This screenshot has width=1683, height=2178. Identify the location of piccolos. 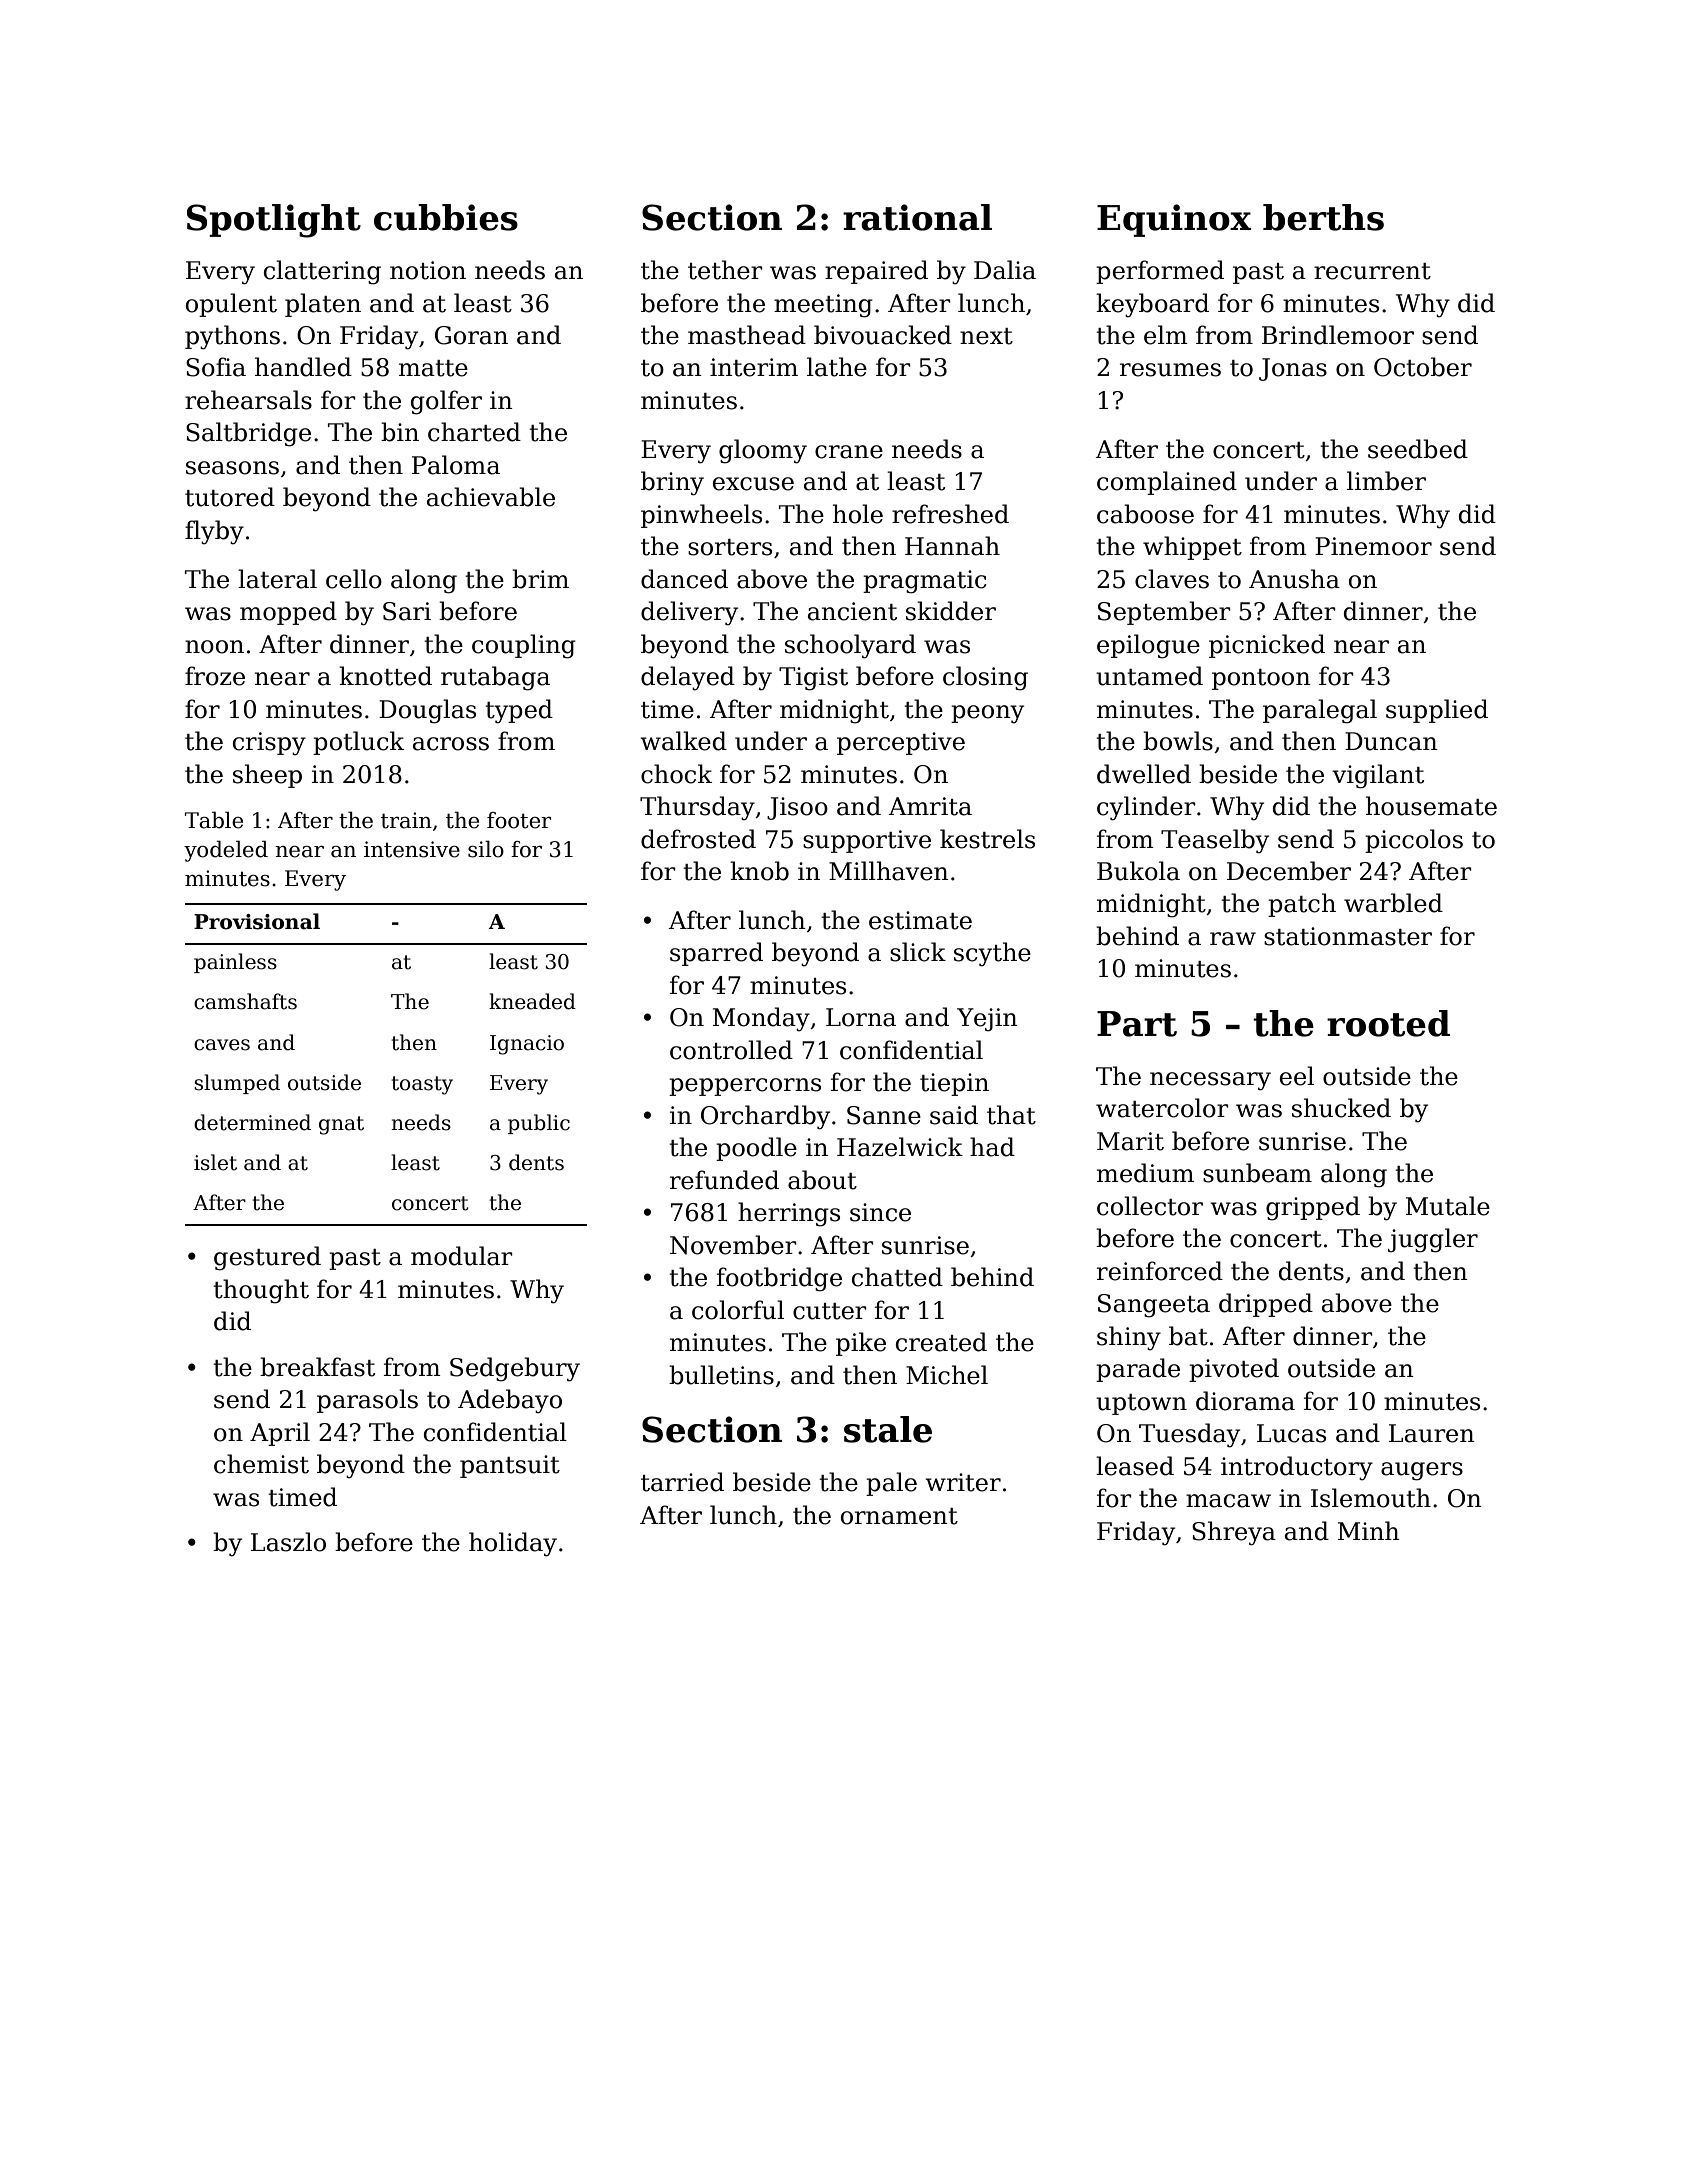
(1414, 841).
